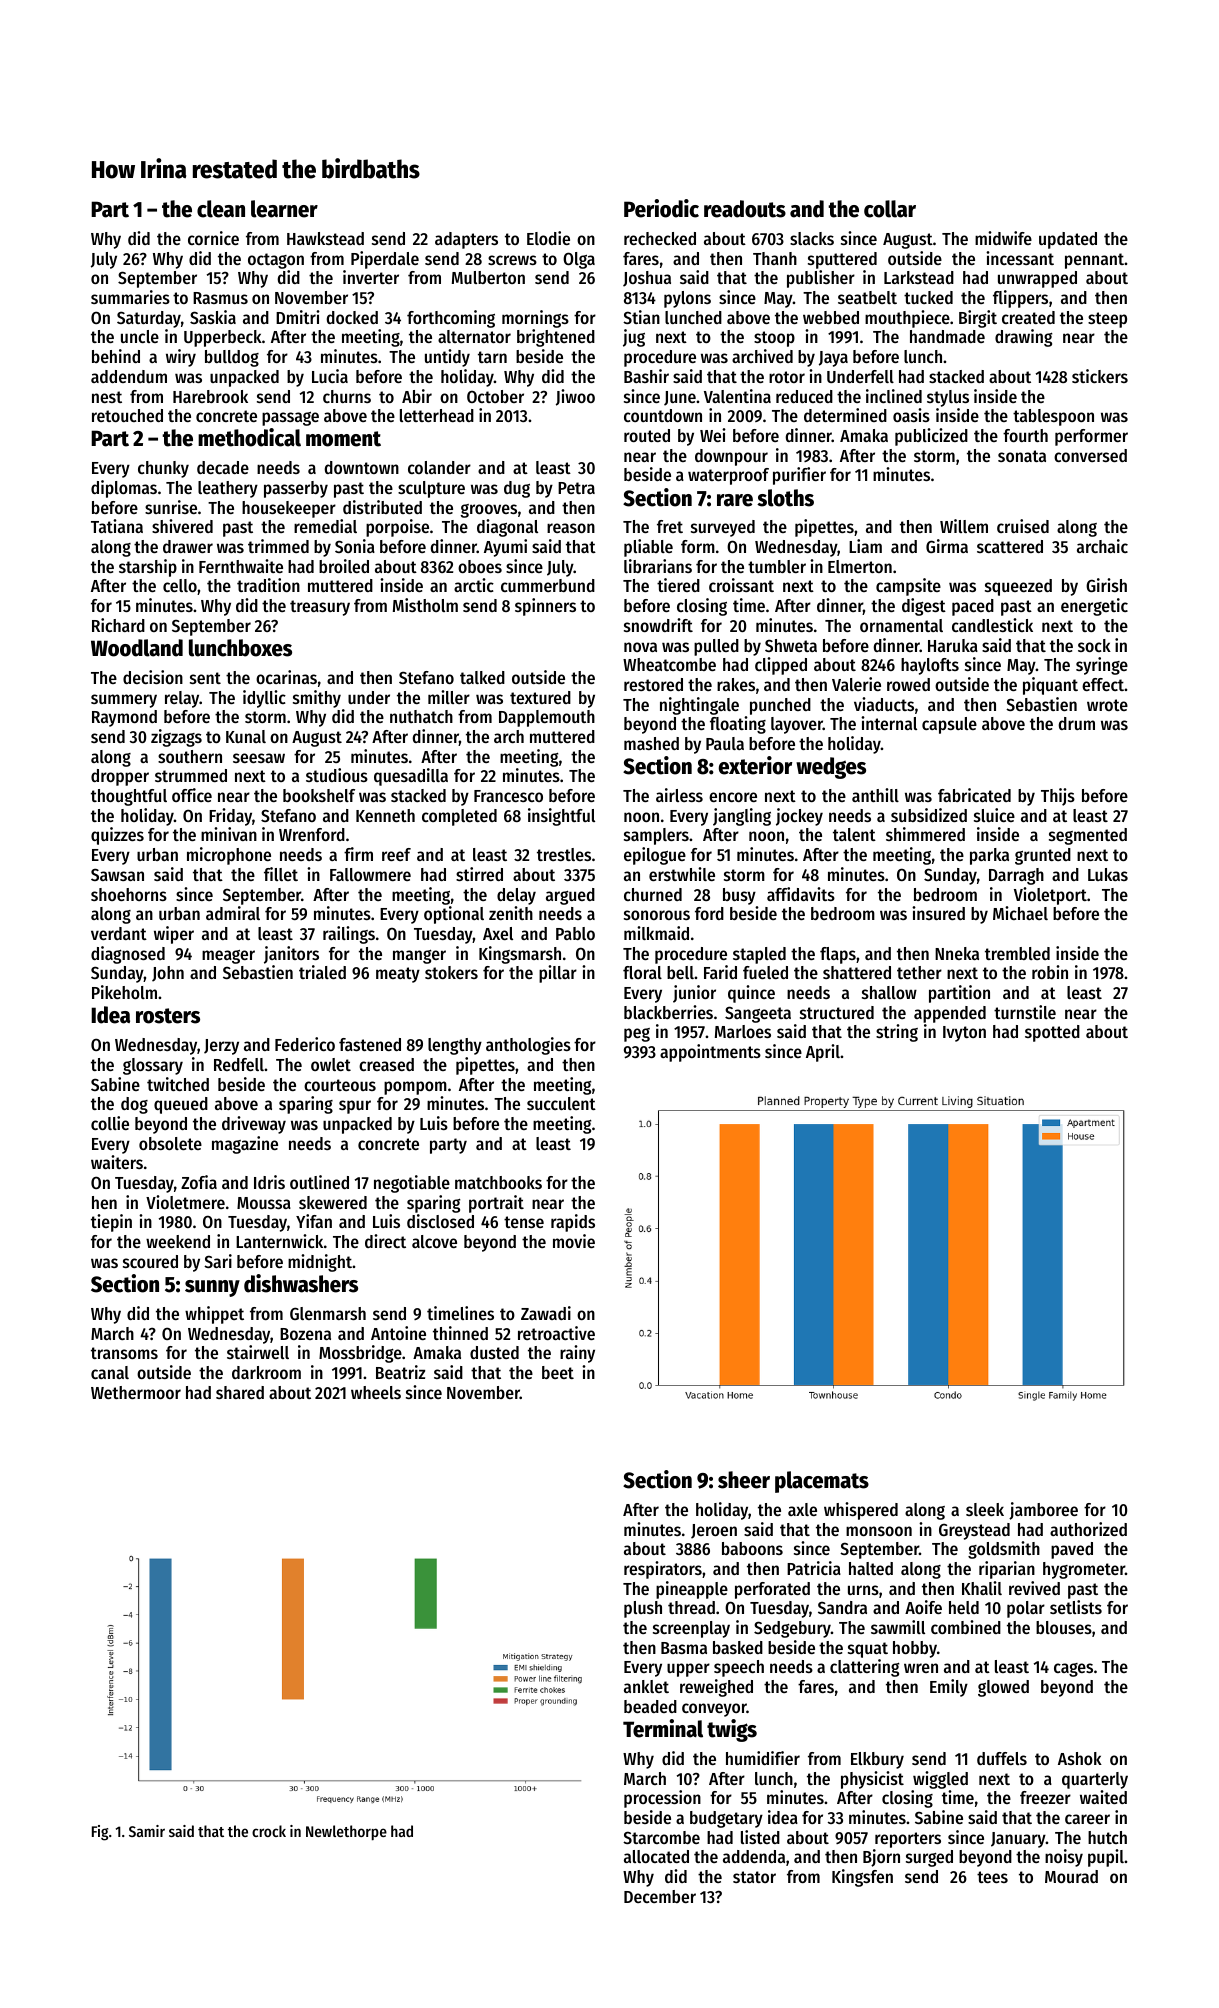  What do you see at coordinates (340, 1085) in the screenshot?
I see `courteous` at bounding box center [340, 1085].
